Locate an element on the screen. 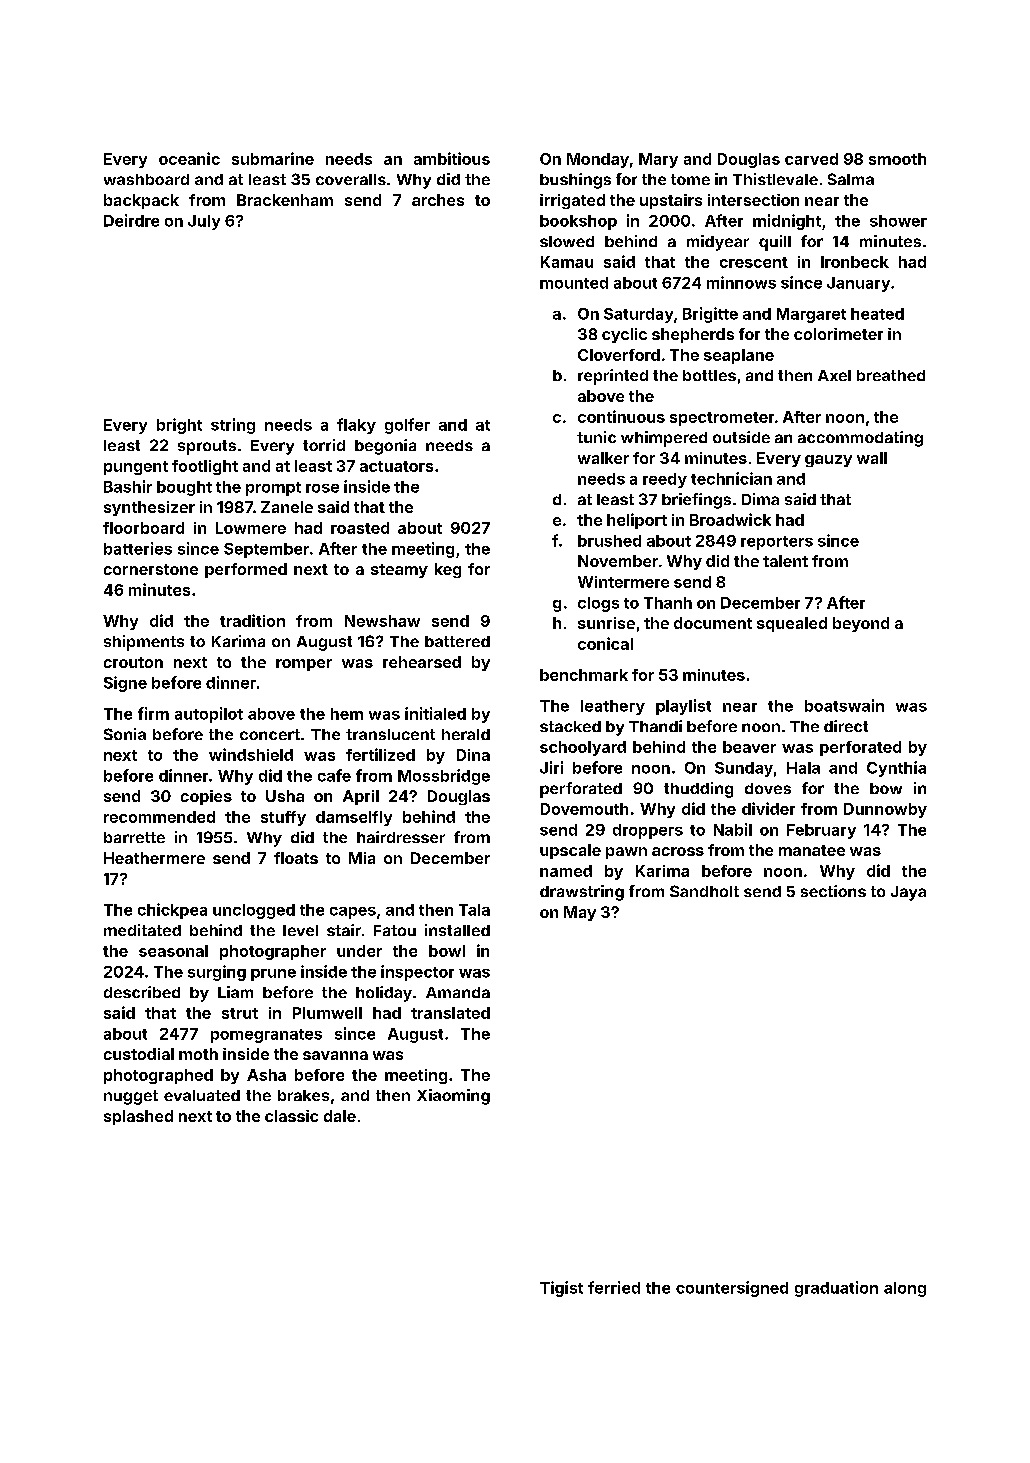  Tigist is located at coordinates (561, 1289).
